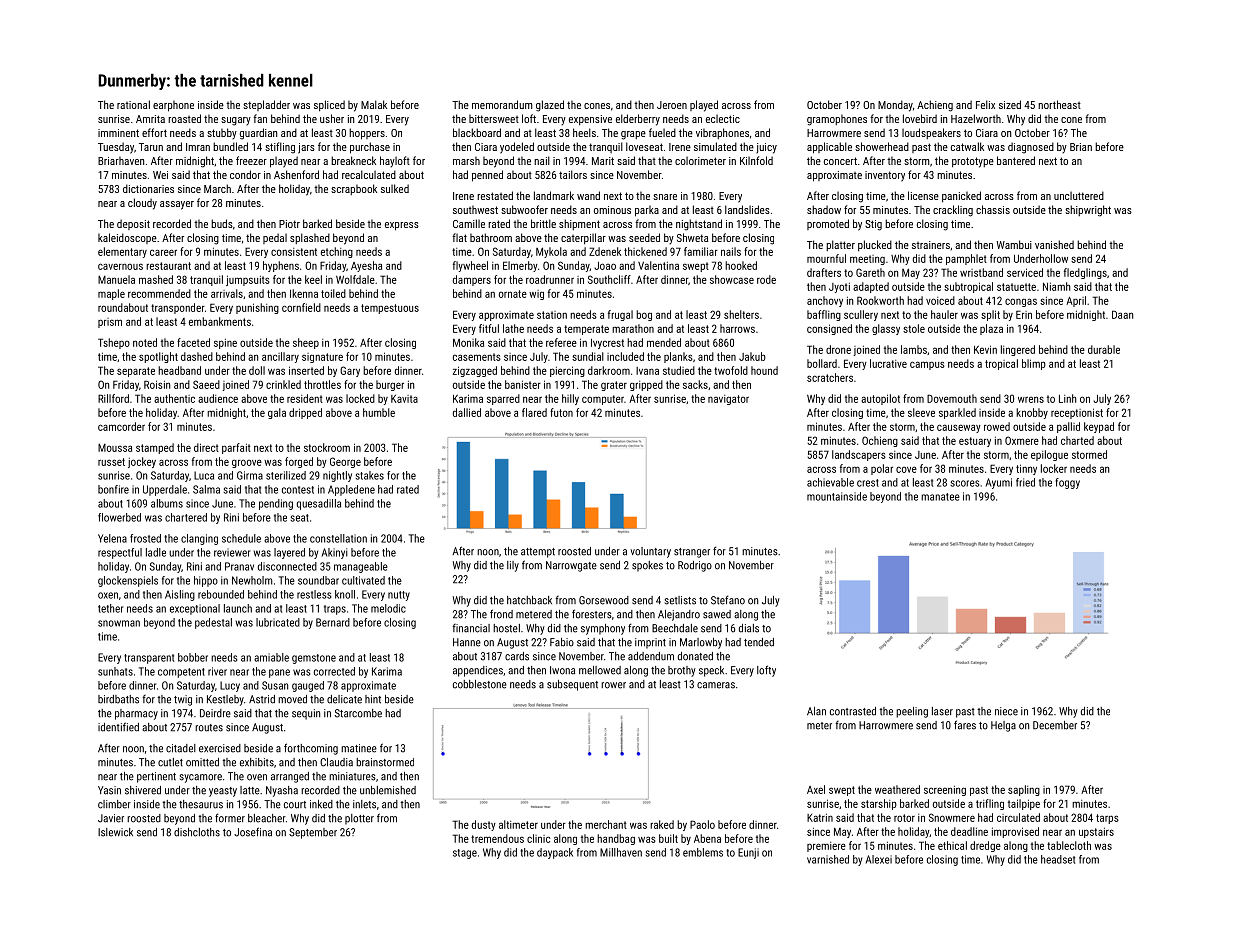 The width and height of the screenshot is (1233, 952). What do you see at coordinates (121, 426) in the screenshot?
I see `camcorder` at bounding box center [121, 426].
